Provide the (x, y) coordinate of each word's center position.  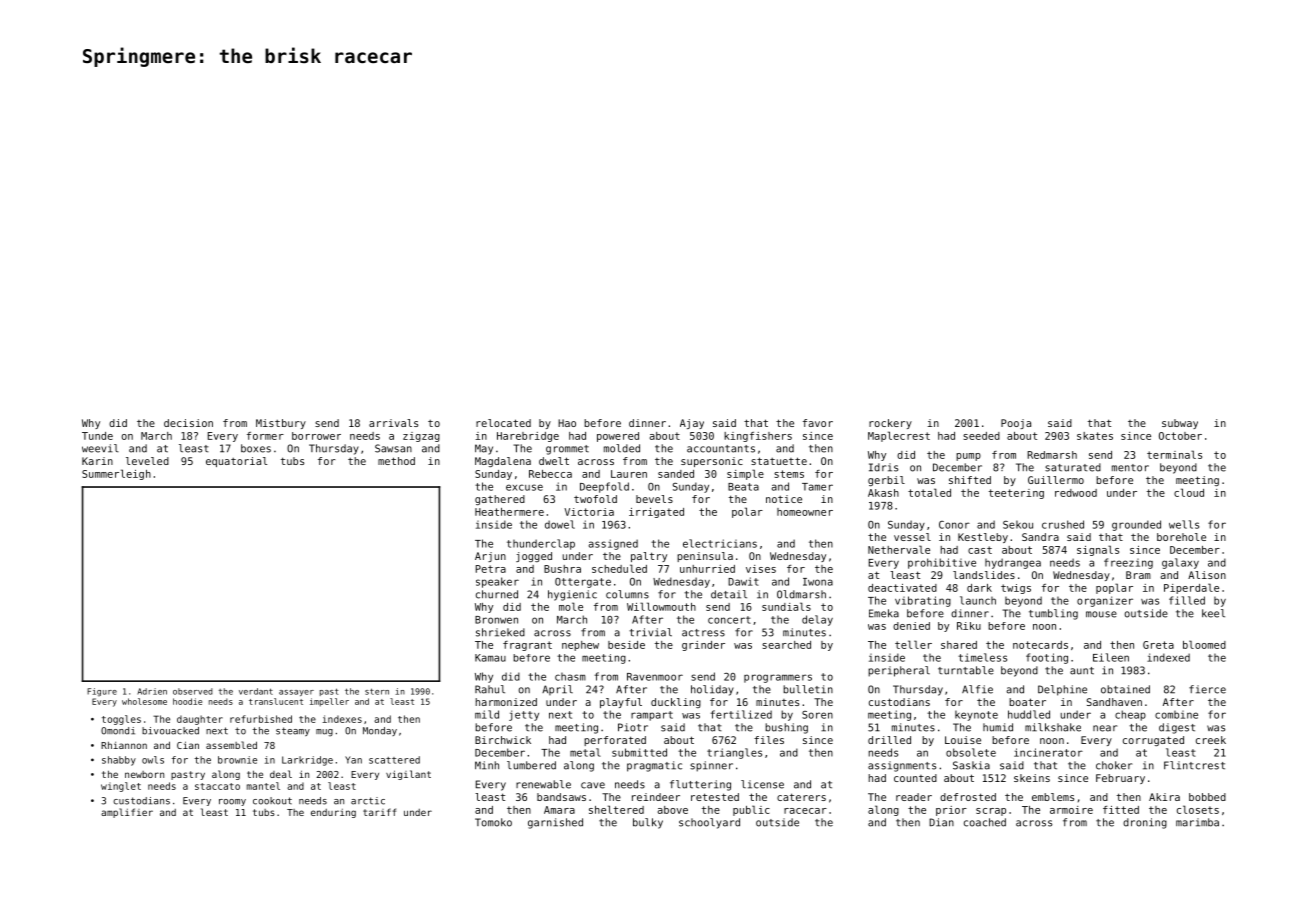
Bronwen (496, 620)
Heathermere (509, 512)
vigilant (408, 775)
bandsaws (561, 797)
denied (911, 626)
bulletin (808, 689)
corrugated (1153, 741)
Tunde (97, 436)
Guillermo (1056, 480)
